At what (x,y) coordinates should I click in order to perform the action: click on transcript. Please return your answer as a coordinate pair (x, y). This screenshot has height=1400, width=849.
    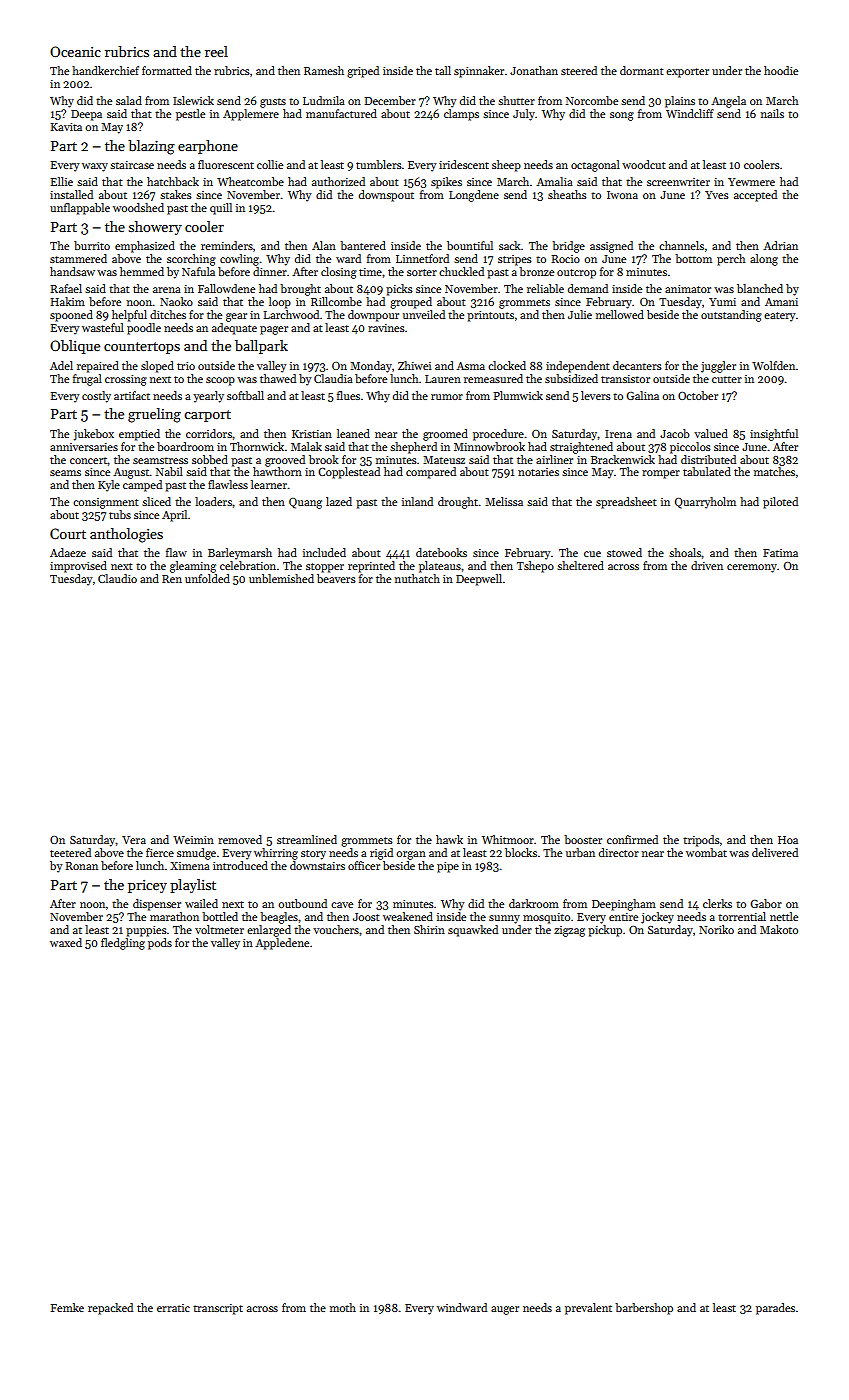
    Looking at the image, I should click on (218, 1309).
